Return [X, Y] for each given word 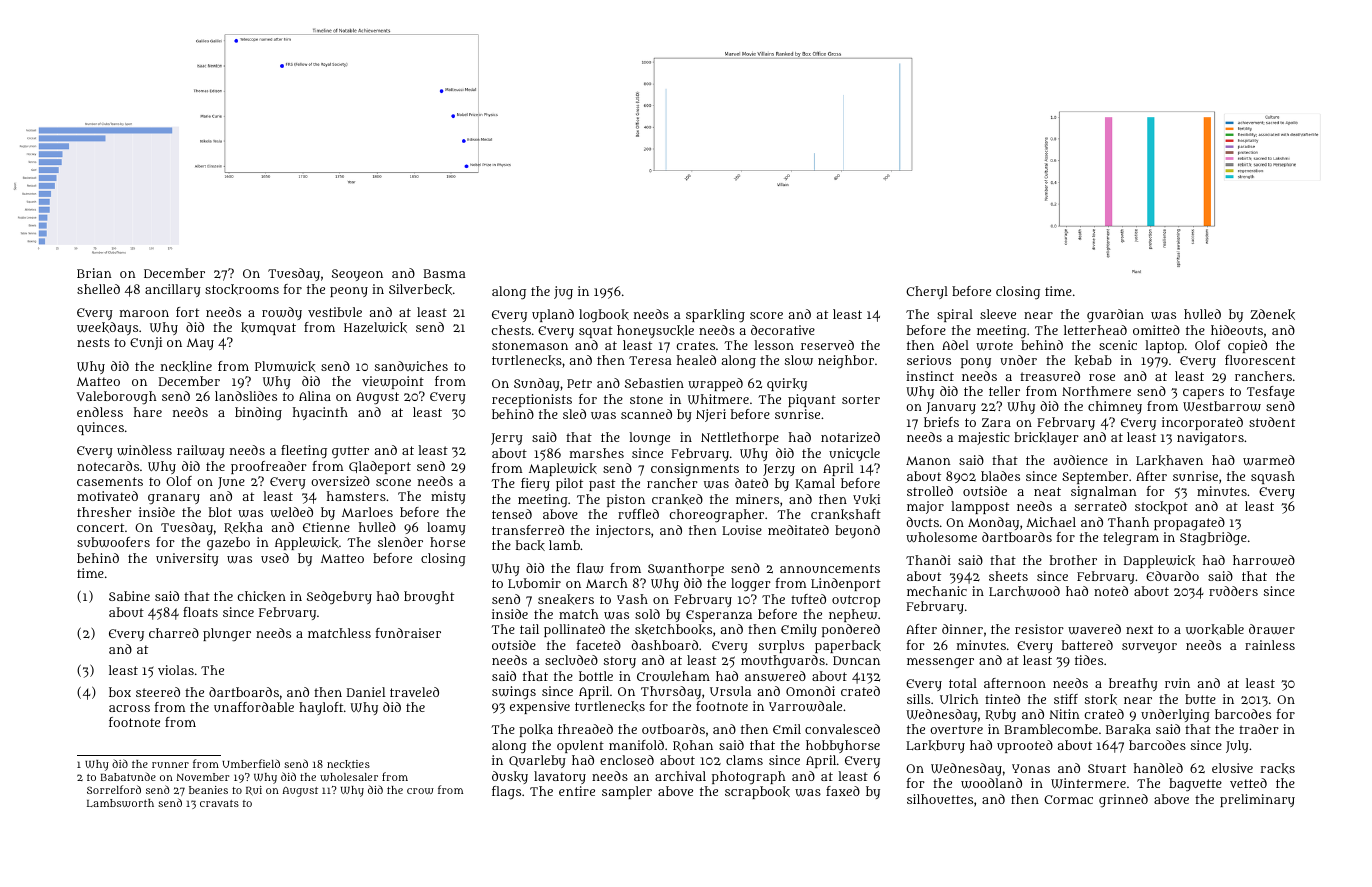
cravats [219, 803]
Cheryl [927, 292]
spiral [955, 315]
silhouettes [940, 799]
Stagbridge [1213, 539]
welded [291, 512]
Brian [94, 273]
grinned [1123, 800]
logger [751, 585]
